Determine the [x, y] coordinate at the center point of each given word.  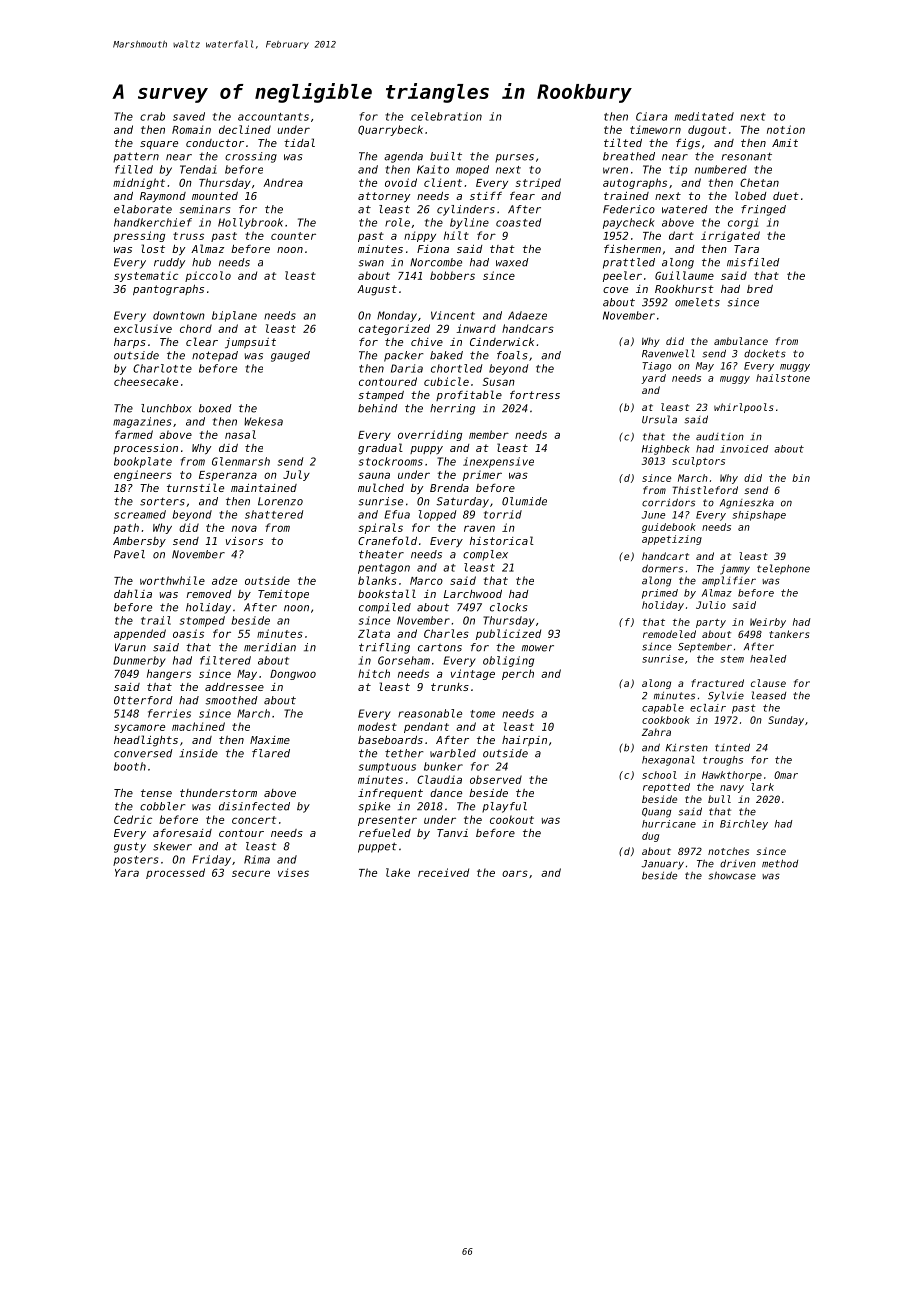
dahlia [133, 593]
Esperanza [228, 476]
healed [768, 659]
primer [482, 475]
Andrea [283, 182]
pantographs [168, 290]
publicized [508, 634]
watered [685, 209]
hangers [169, 674]
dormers [662, 568]
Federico [629, 209]
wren [615, 170]
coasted [518, 222]
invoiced [744, 449]
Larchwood [473, 594]
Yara [127, 873]
